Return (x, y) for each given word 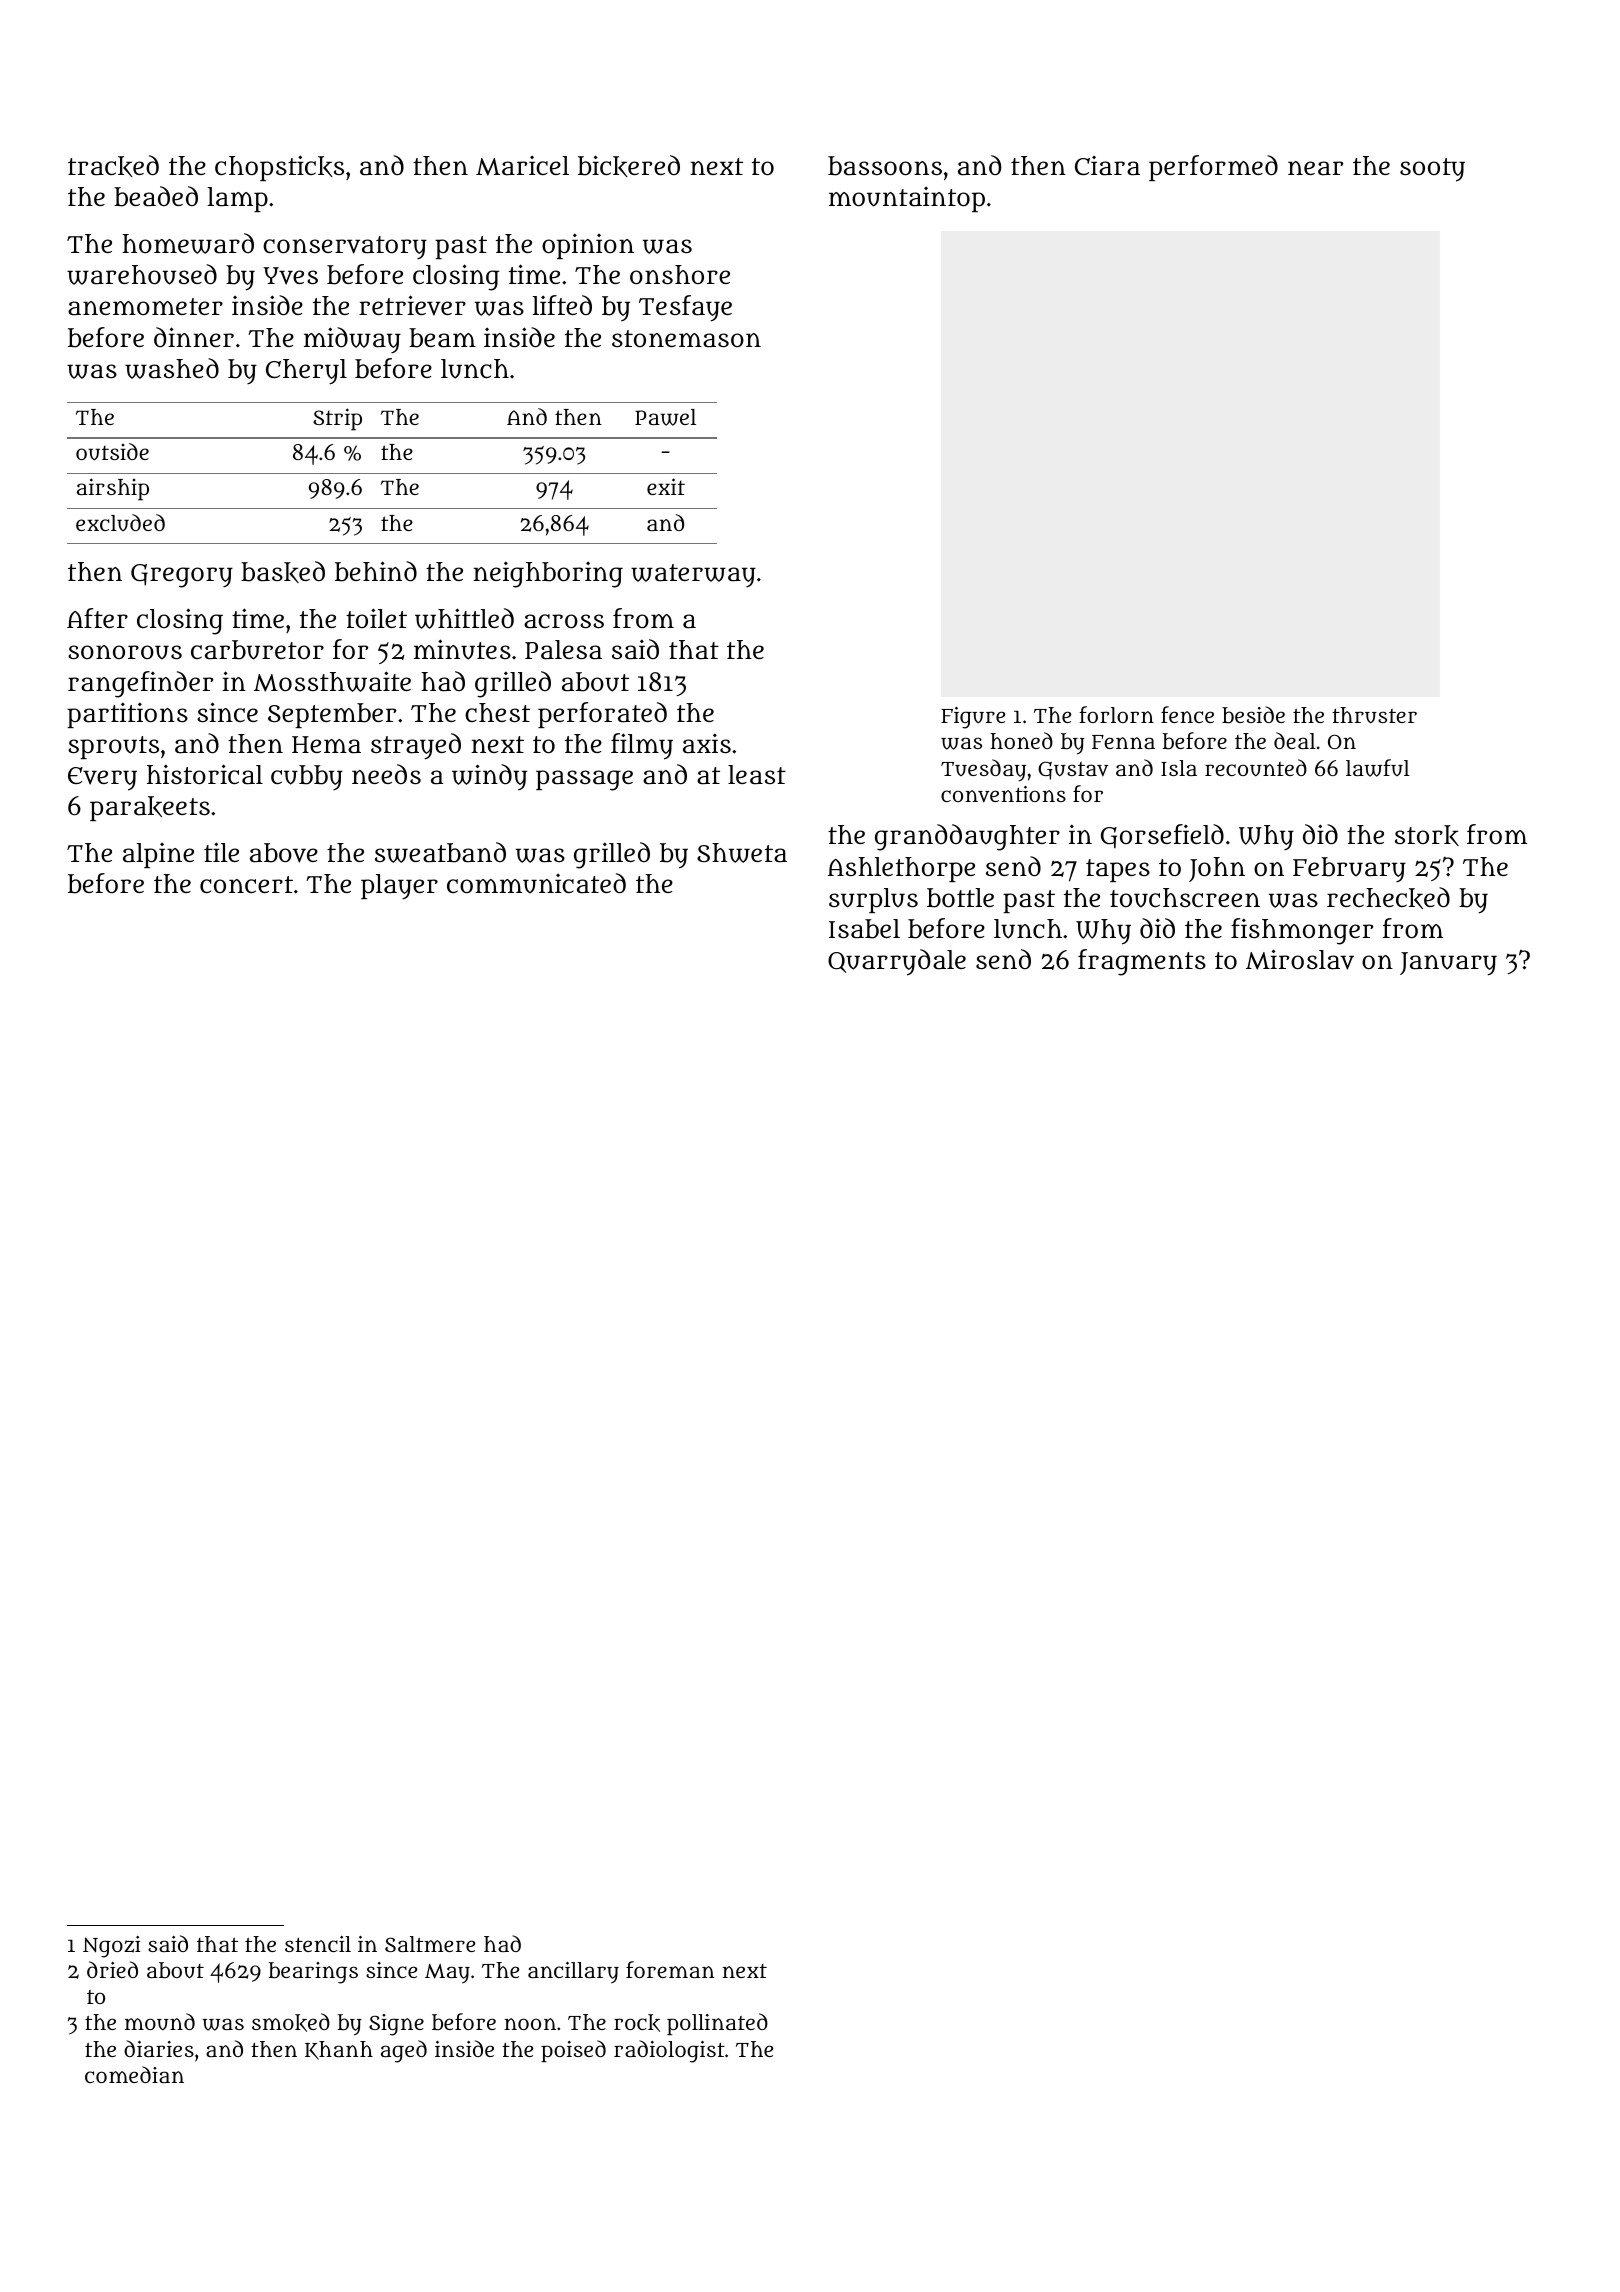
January (1448, 964)
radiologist (669, 2051)
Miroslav (1300, 959)
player (399, 887)
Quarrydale (897, 962)
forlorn (1116, 714)
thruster (1374, 715)
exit (666, 486)
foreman (670, 1969)
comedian (134, 2074)
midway (352, 340)
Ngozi (111, 1947)
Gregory (182, 576)
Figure (973, 718)
